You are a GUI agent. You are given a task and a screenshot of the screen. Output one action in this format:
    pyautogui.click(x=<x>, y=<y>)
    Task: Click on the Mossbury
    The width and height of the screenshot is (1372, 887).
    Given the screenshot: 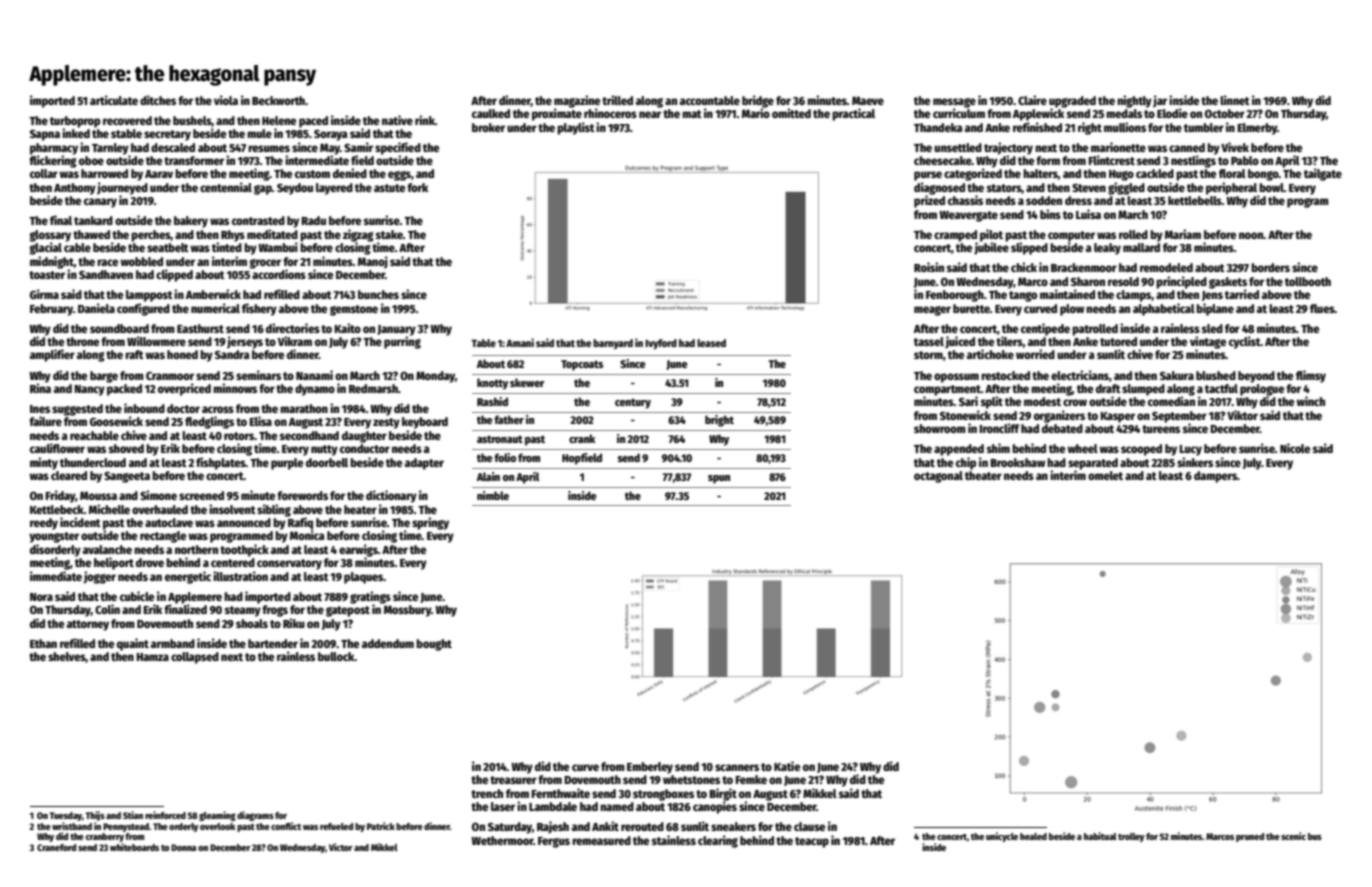 What is the action you would take?
    pyautogui.click(x=407, y=611)
